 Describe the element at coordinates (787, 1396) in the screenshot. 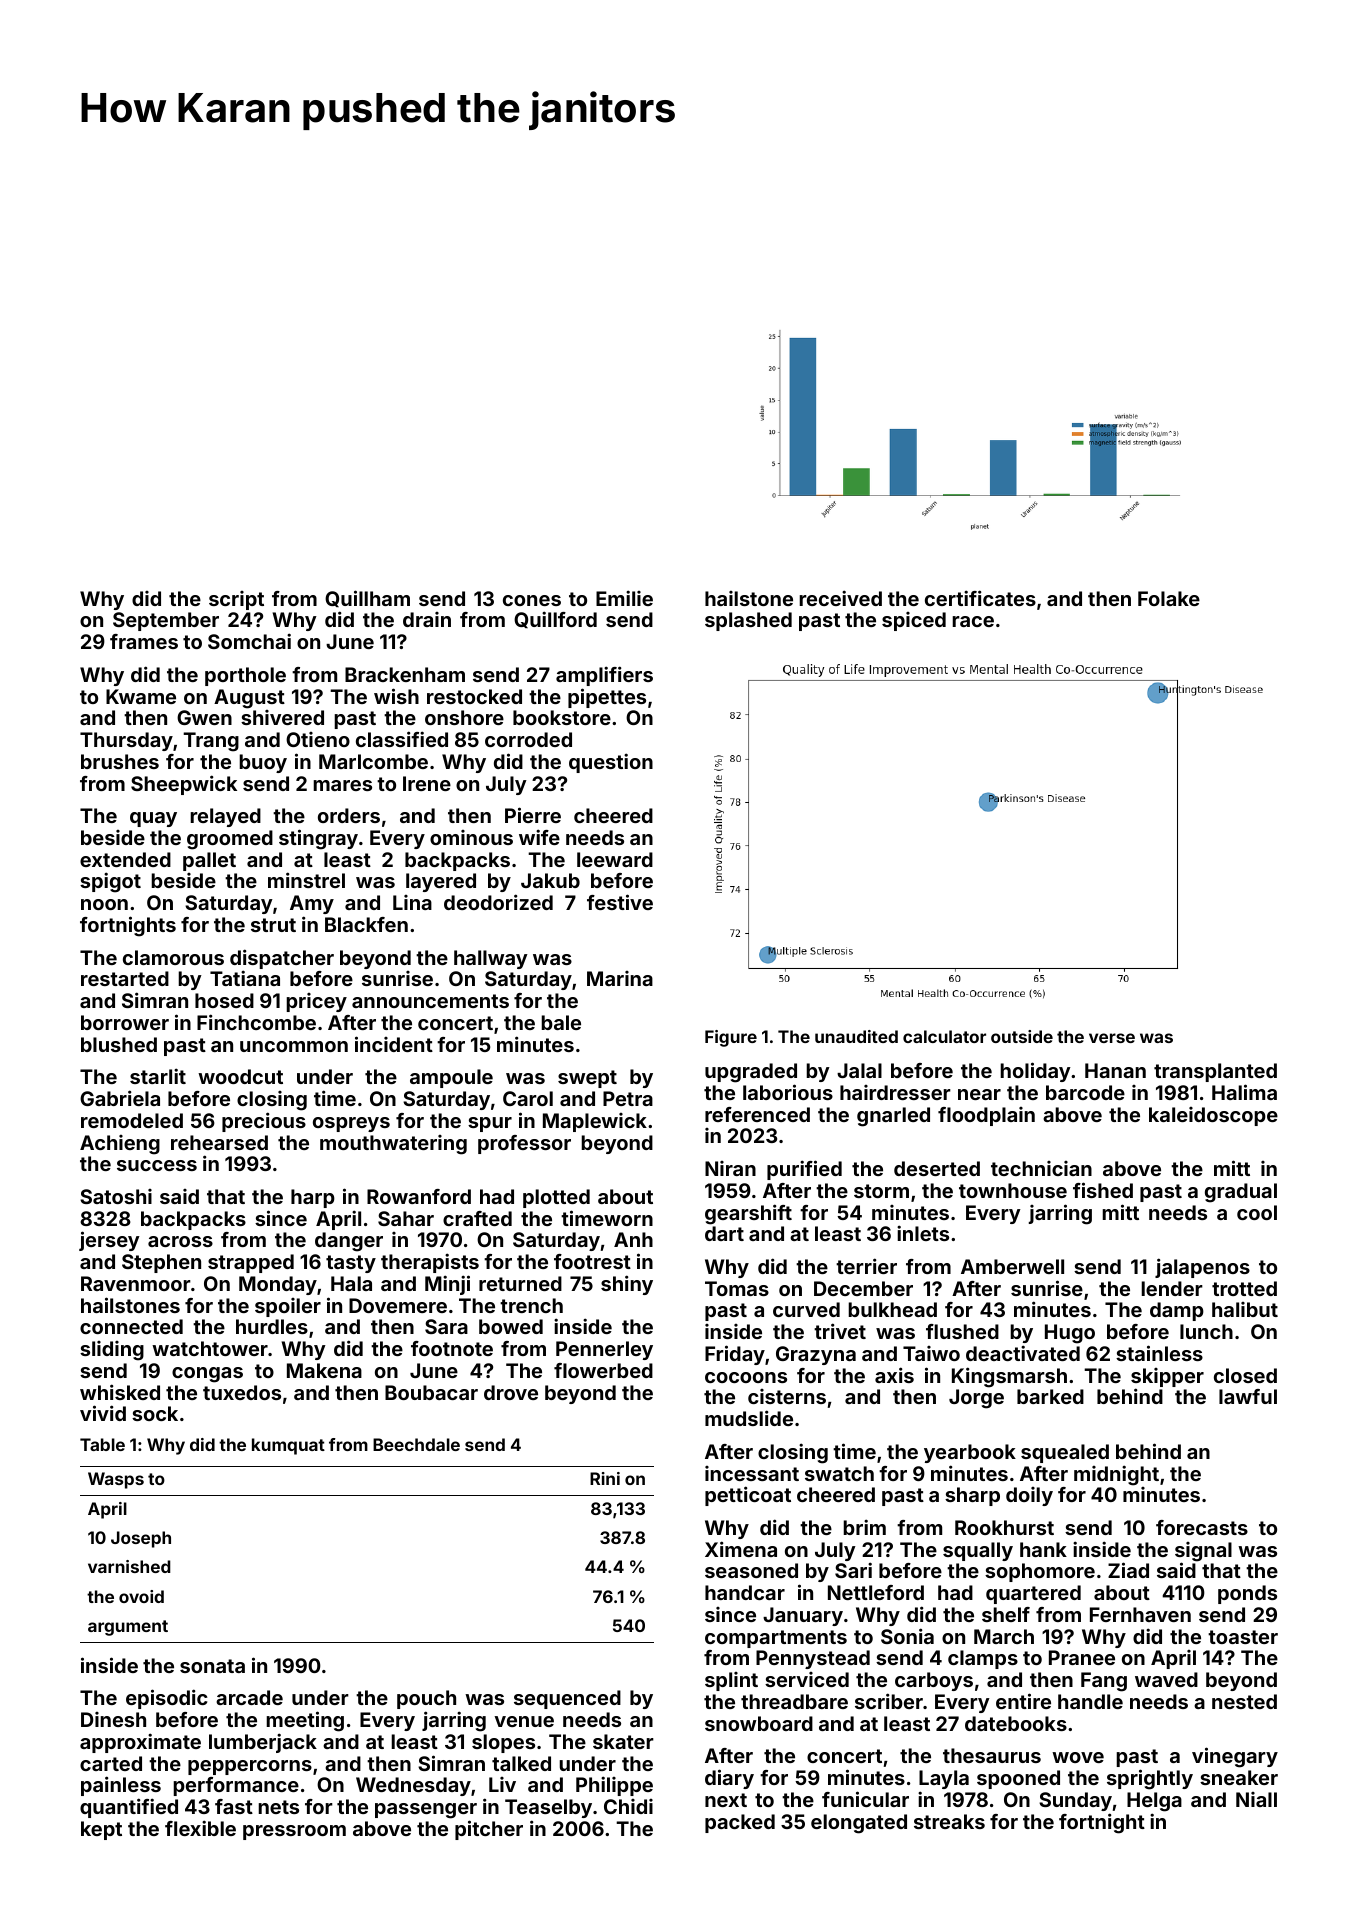

I see `cisterns` at that location.
